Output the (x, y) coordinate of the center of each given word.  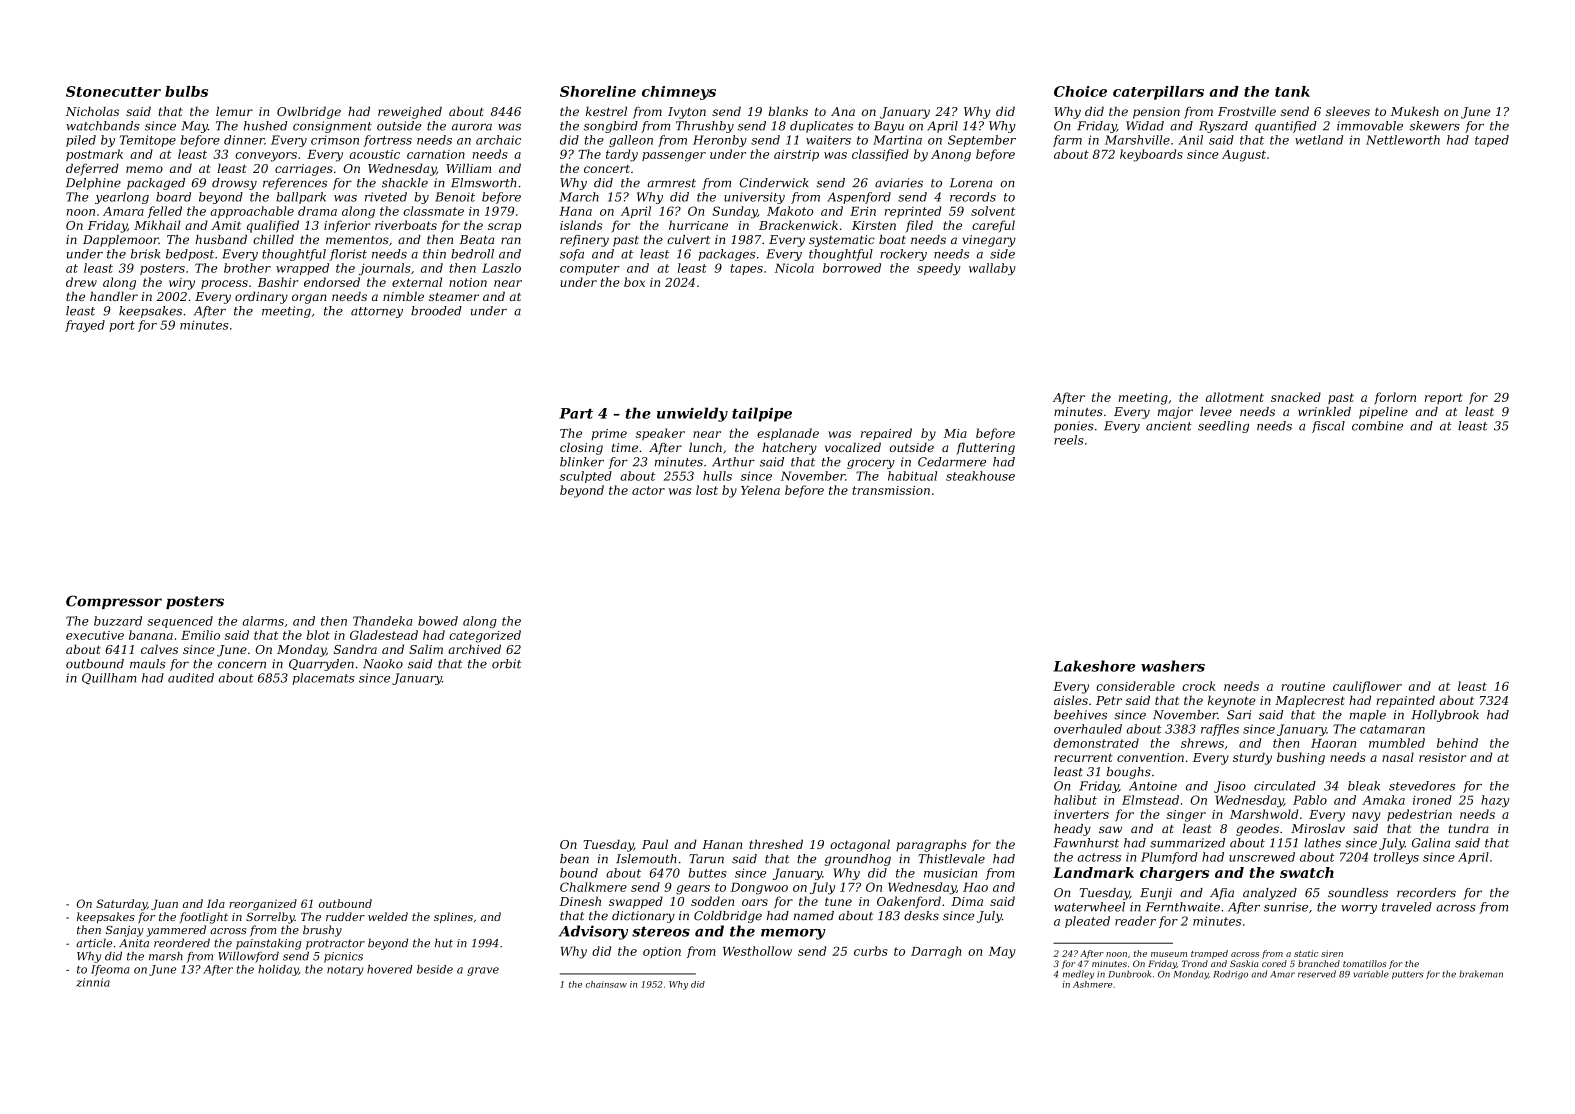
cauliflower (1367, 687)
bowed (438, 621)
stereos (661, 931)
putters (1408, 975)
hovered (390, 969)
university (754, 198)
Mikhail (157, 225)
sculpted (586, 477)
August (1244, 156)
